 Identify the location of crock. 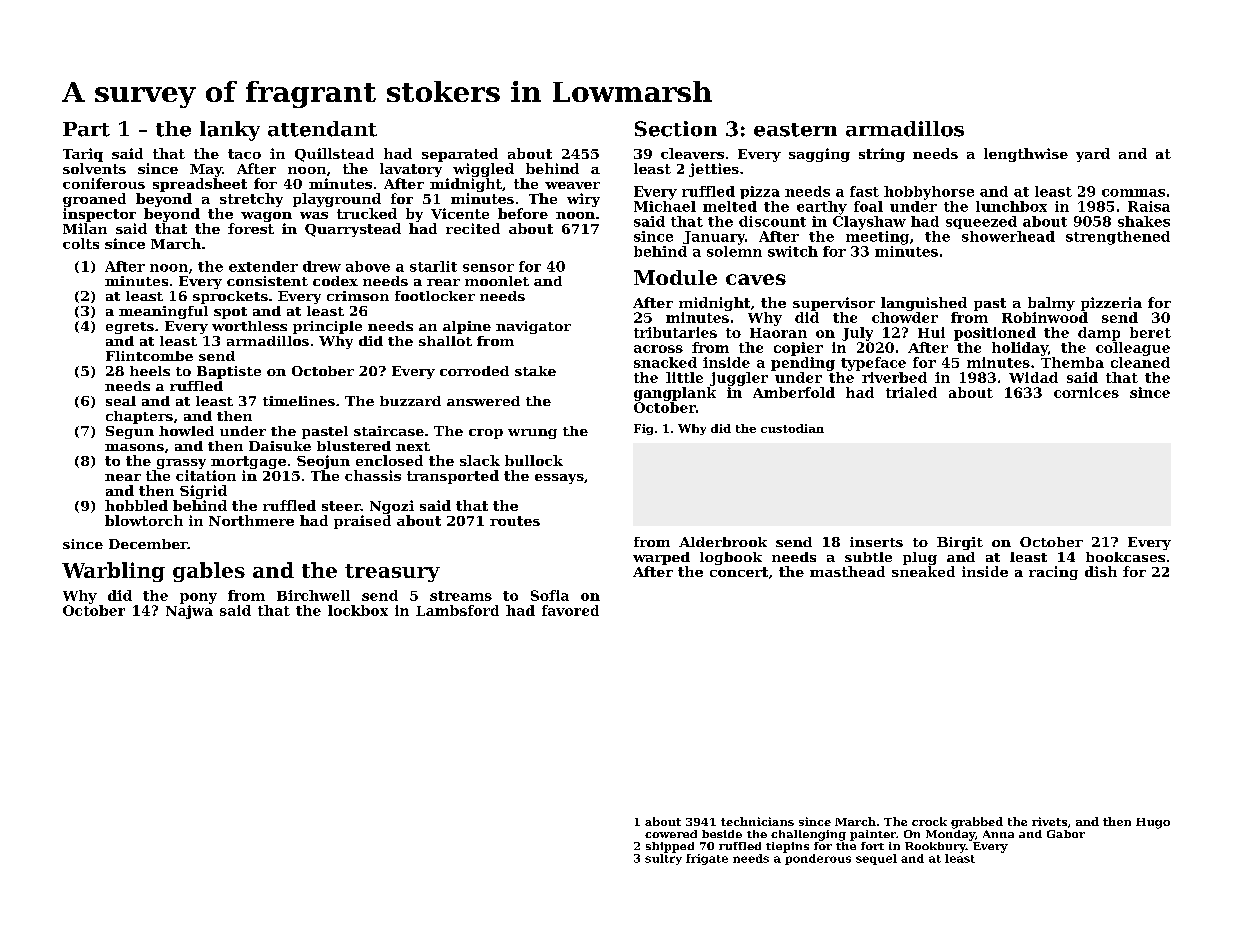
(929, 821).
